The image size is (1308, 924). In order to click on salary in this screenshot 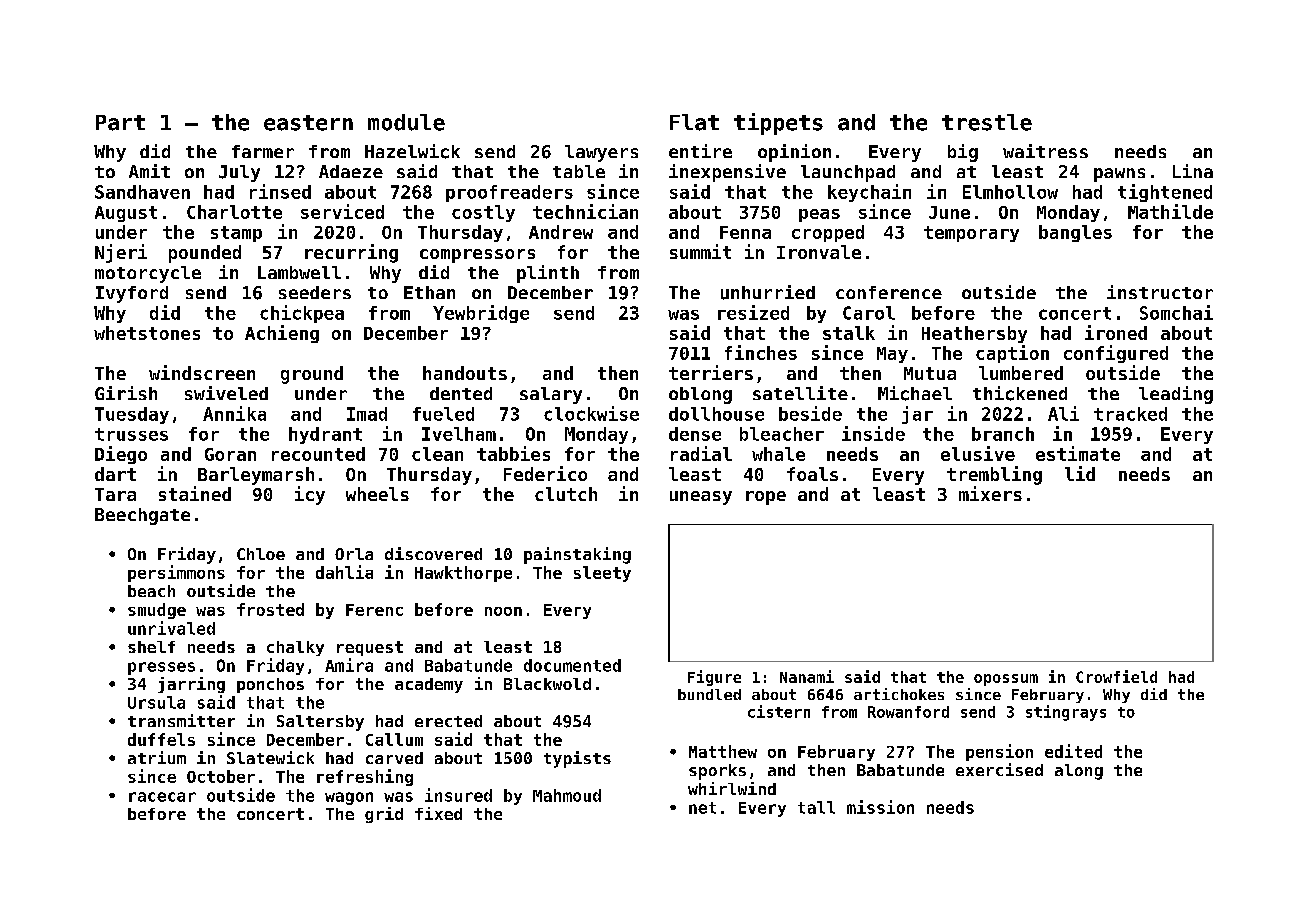, I will do `click(551, 395)`.
